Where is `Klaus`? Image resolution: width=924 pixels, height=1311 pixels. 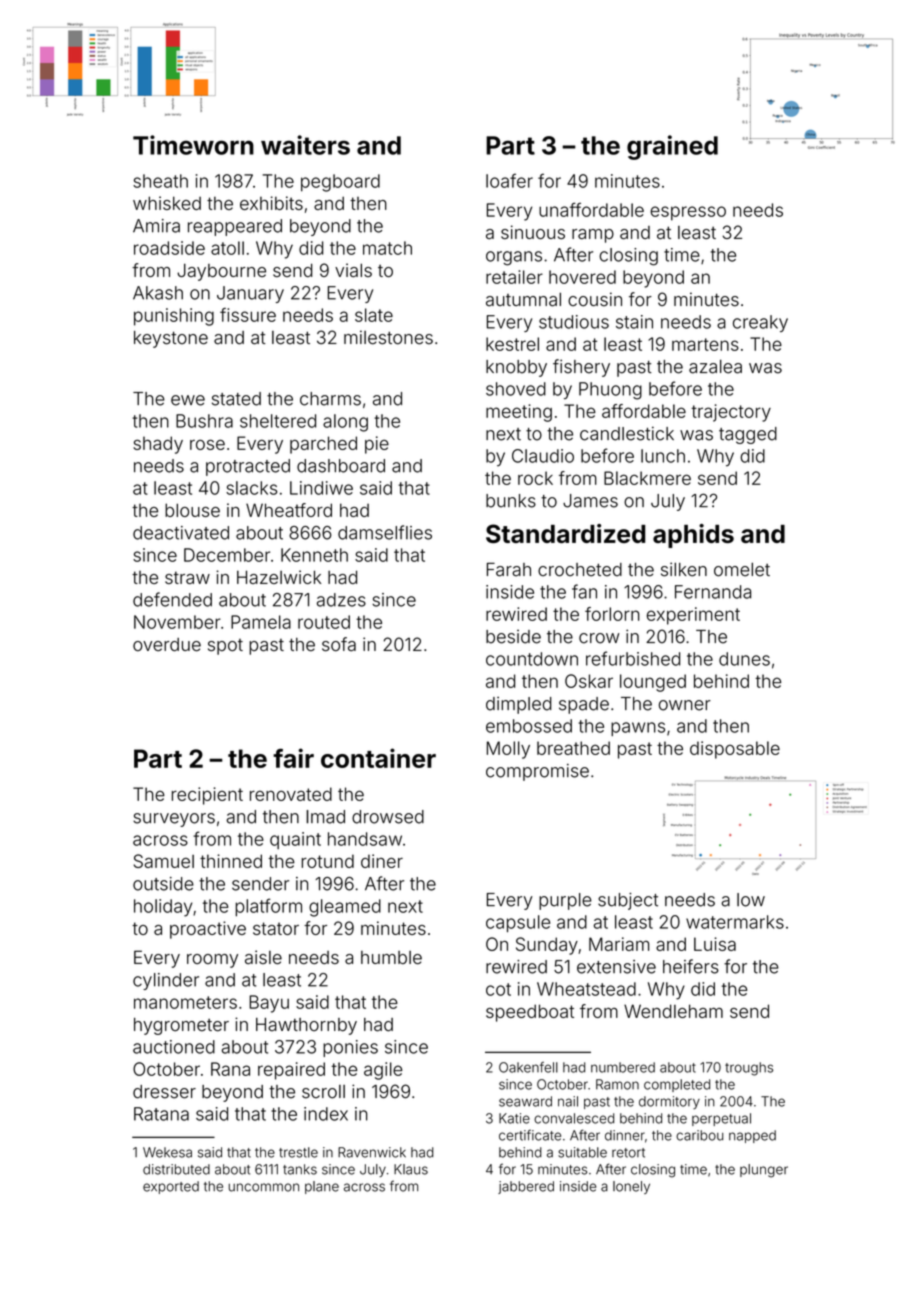 Klaus is located at coordinates (411, 1169).
